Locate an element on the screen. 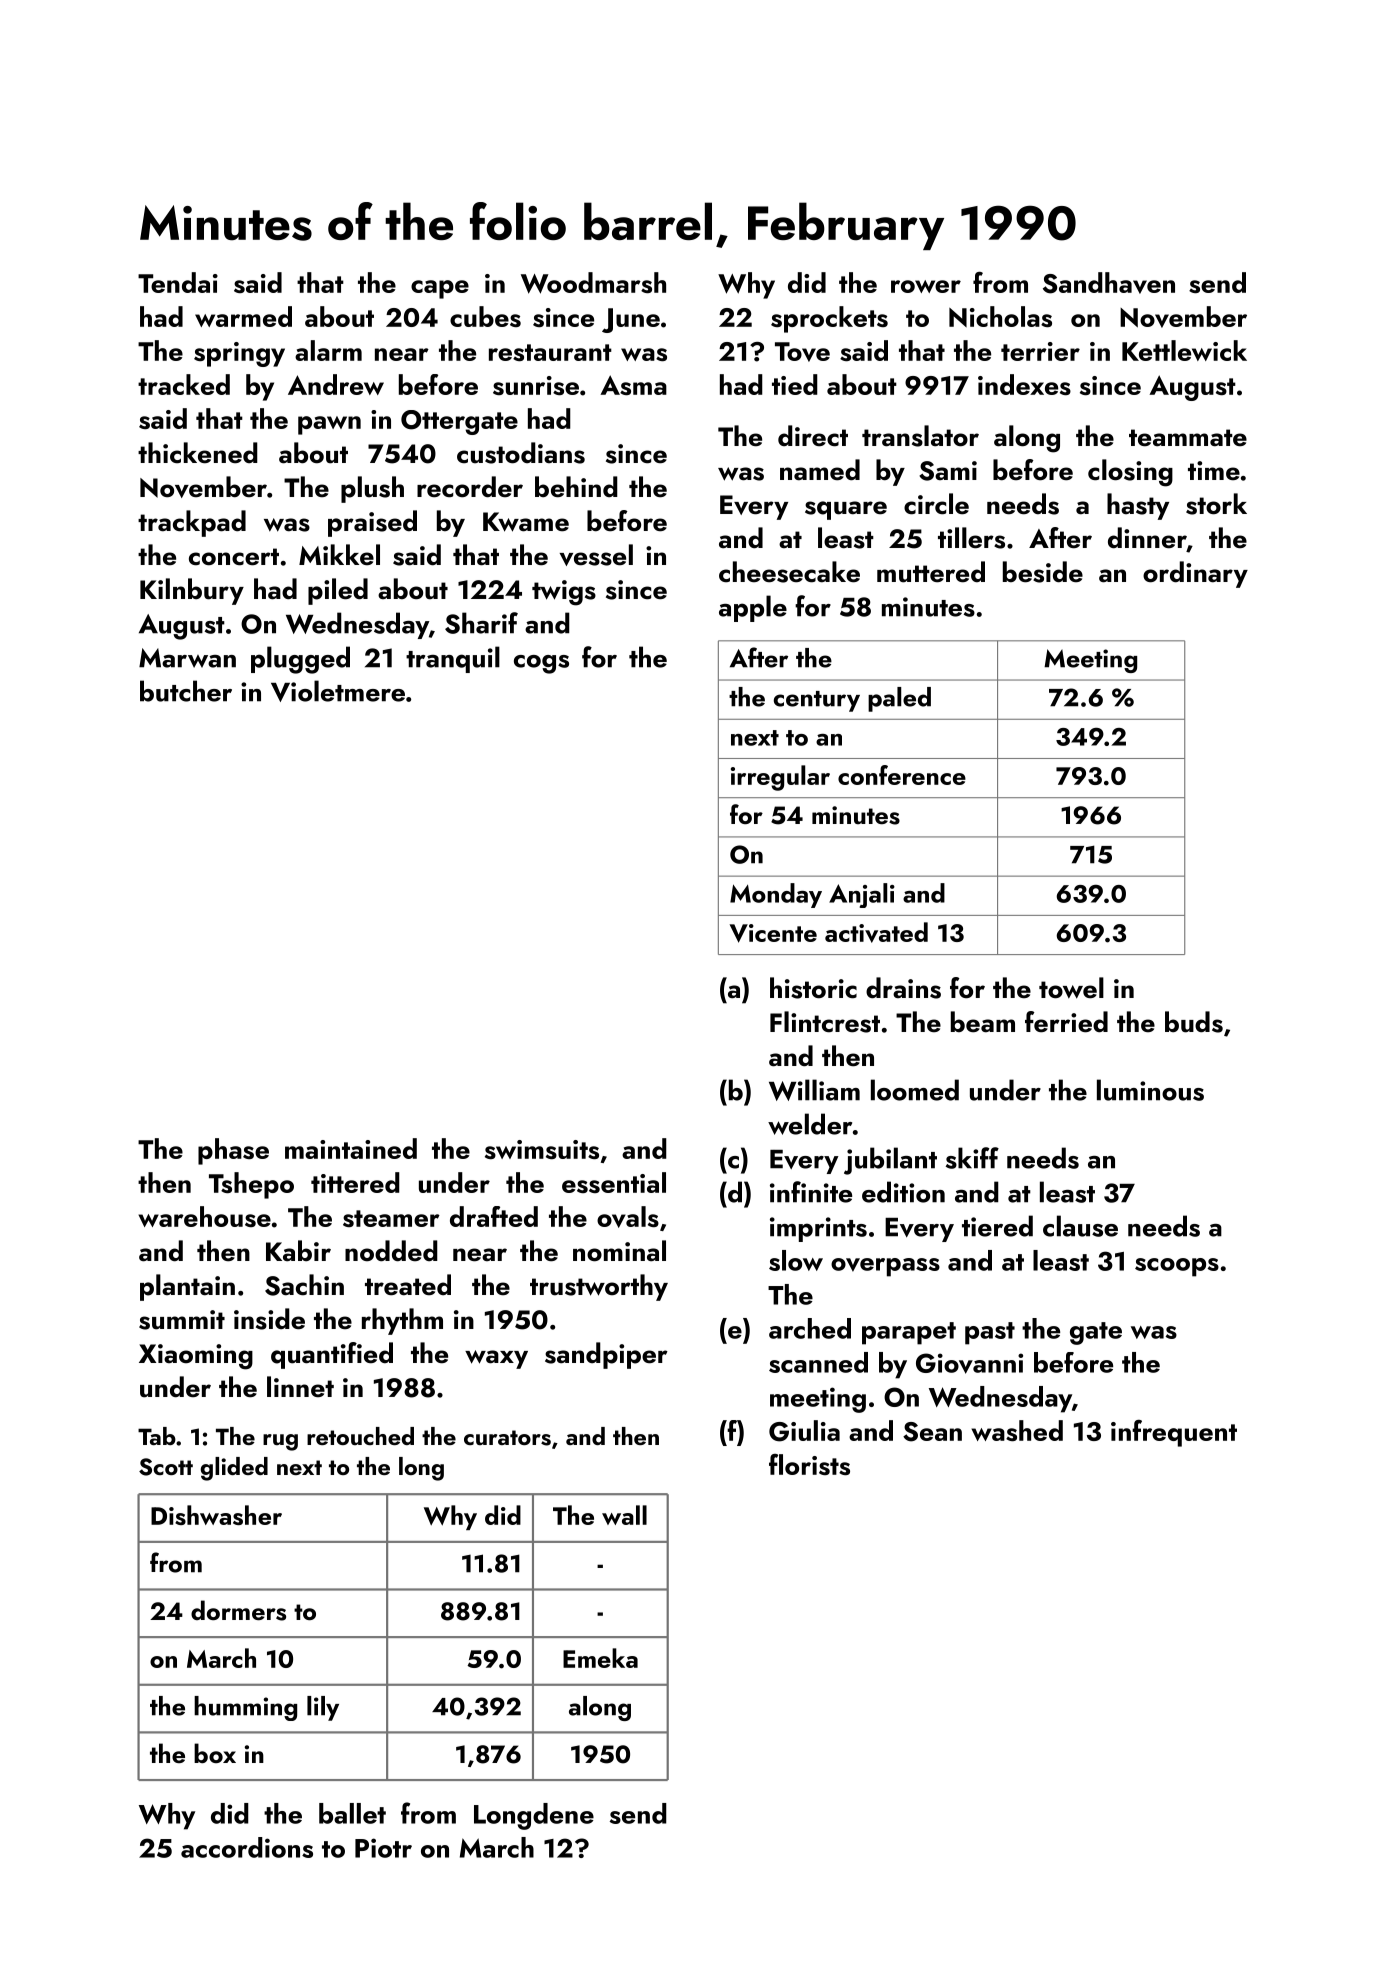 This screenshot has width=1386, height=1969. Sandhaven is located at coordinates (1109, 283).
